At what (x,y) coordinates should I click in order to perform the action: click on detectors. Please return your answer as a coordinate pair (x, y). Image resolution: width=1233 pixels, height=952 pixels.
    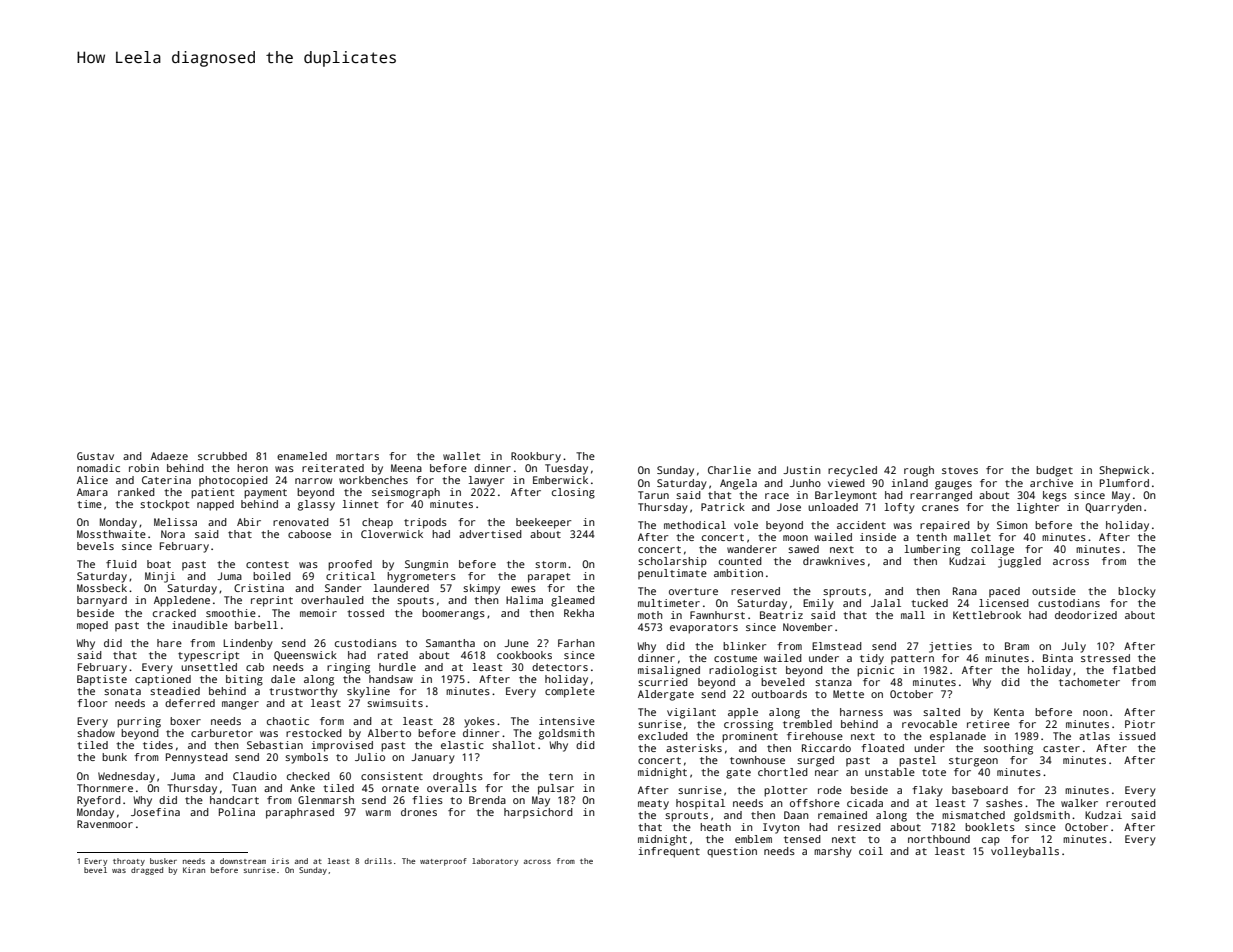
    Looking at the image, I should click on (560, 667).
